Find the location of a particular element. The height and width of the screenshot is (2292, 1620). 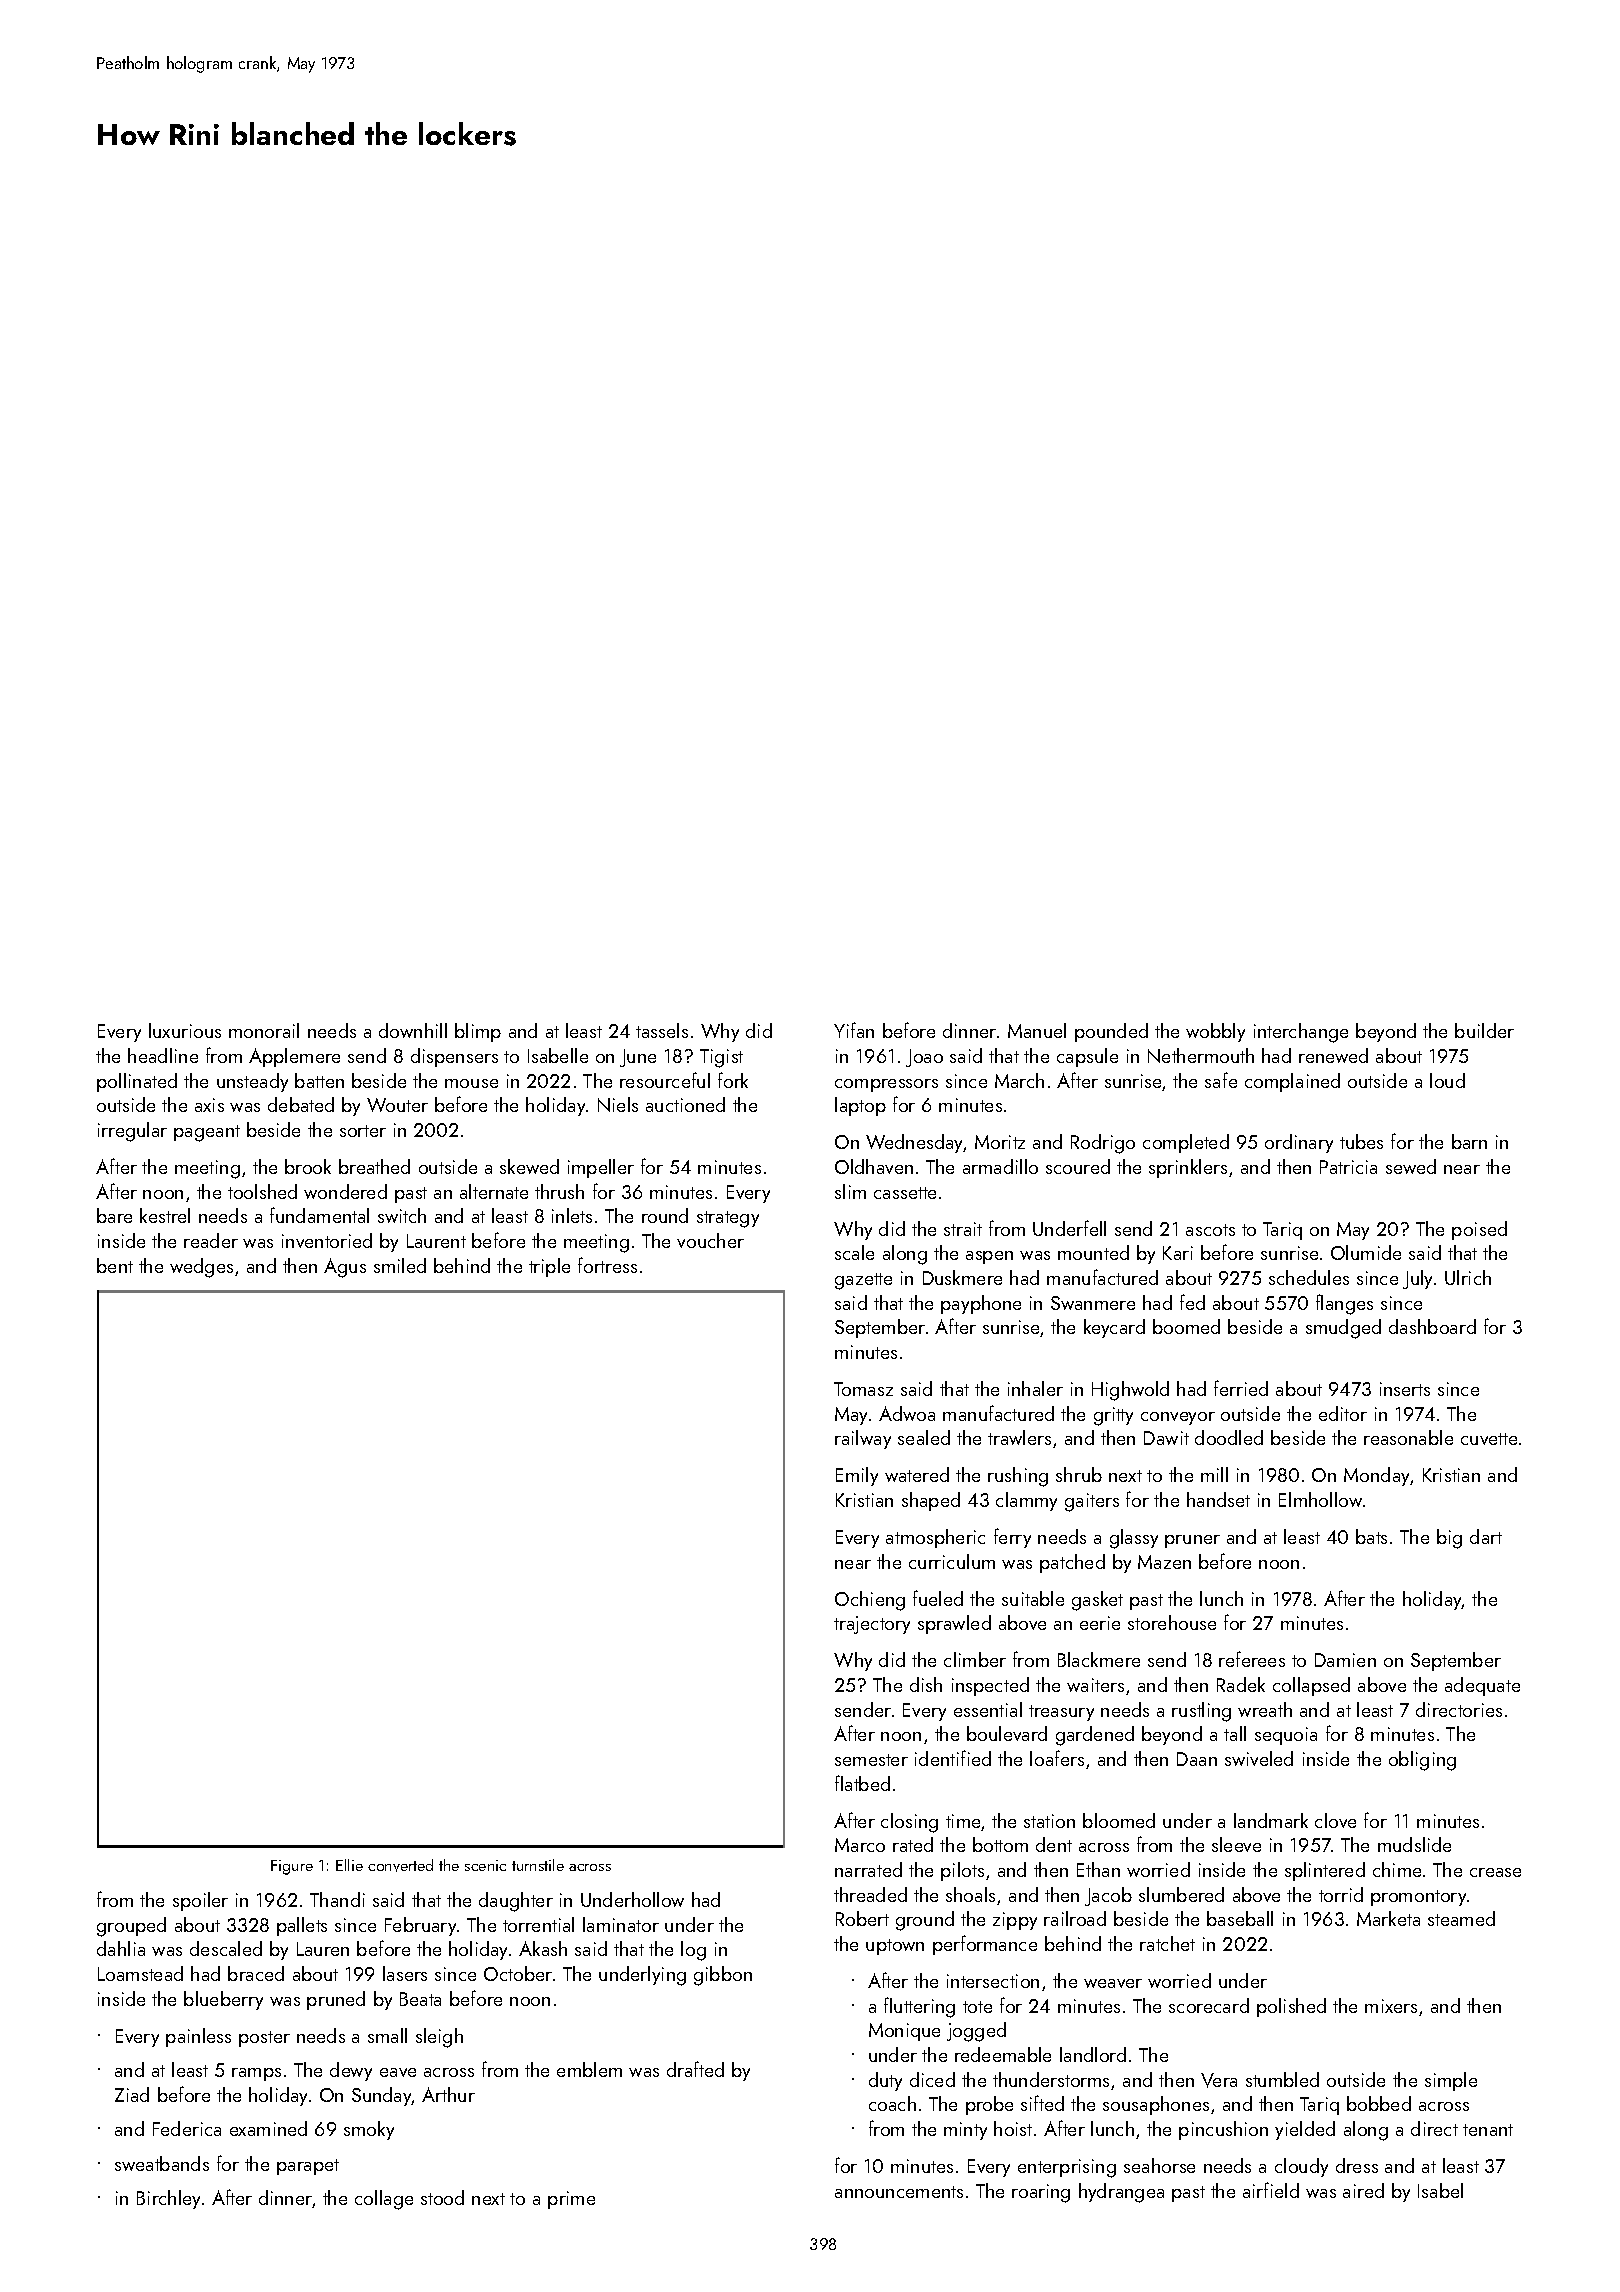

Emily is located at coordinates (857, 1476).
